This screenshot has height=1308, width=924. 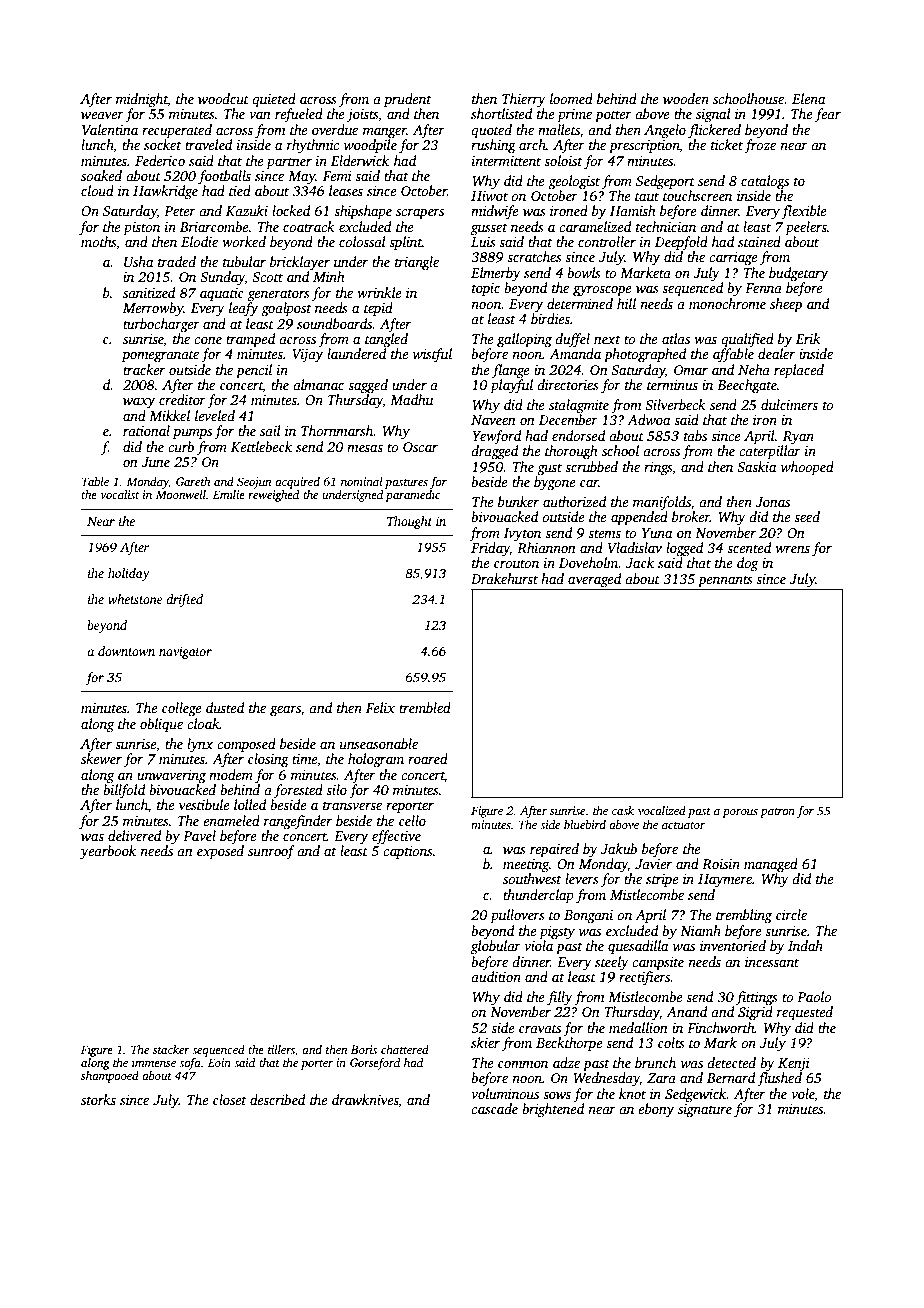 I want to click on loomed, so click(x=571, y=98).
